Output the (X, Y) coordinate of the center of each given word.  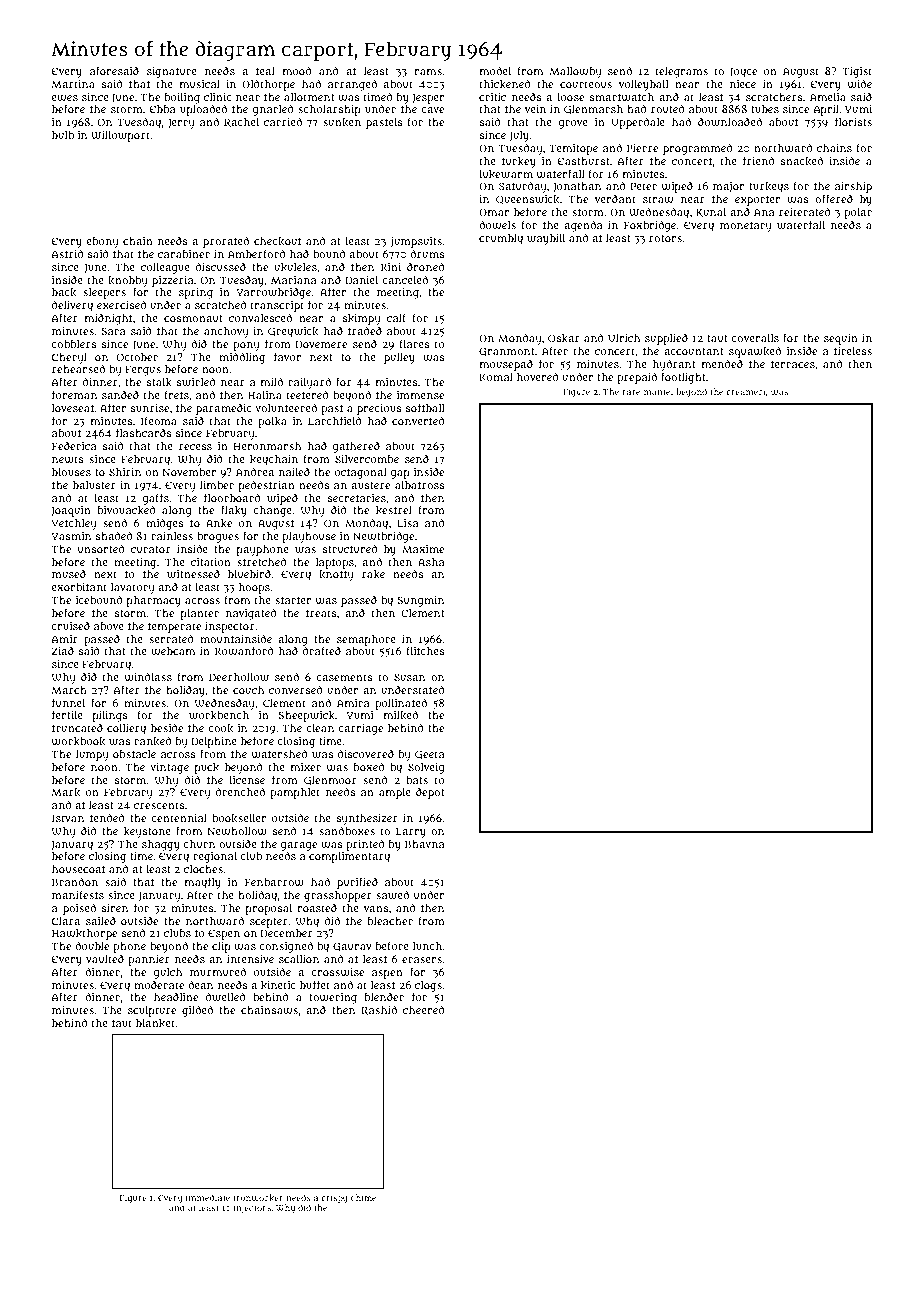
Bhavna (425, 844)
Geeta (430, 755)
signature (172, 72)
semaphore (366, 640)
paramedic (224, 409)
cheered (423, 1009)
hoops (254, 588)
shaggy (161, 845)
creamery (747, 393)
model (495, 71)
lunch (427, 946)
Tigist (857, 72)
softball (425, 407)
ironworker (258, 1198)
